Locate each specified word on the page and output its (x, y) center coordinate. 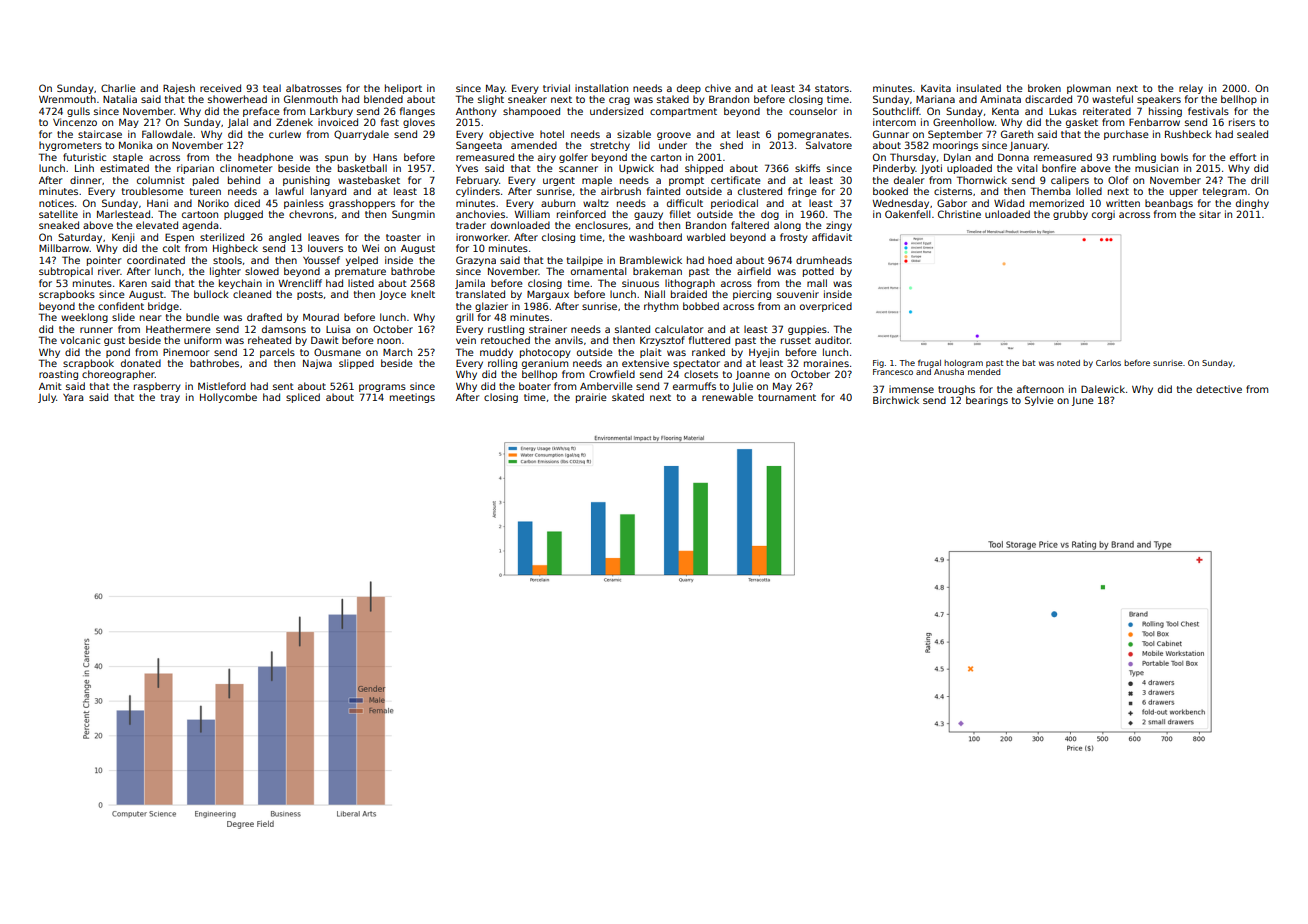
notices (56, 203)
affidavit (832, 237)
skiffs (807, 168)
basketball (362, 168)
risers (1242, 122)
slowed (262, 271)
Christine (959, 214)
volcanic (80, 340)
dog (770, 215)
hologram (963, 364)
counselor (813, 111)
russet (796, 340)
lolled (1089, 191)
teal (272, 88)
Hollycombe (228, 398)
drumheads (824, 260)
